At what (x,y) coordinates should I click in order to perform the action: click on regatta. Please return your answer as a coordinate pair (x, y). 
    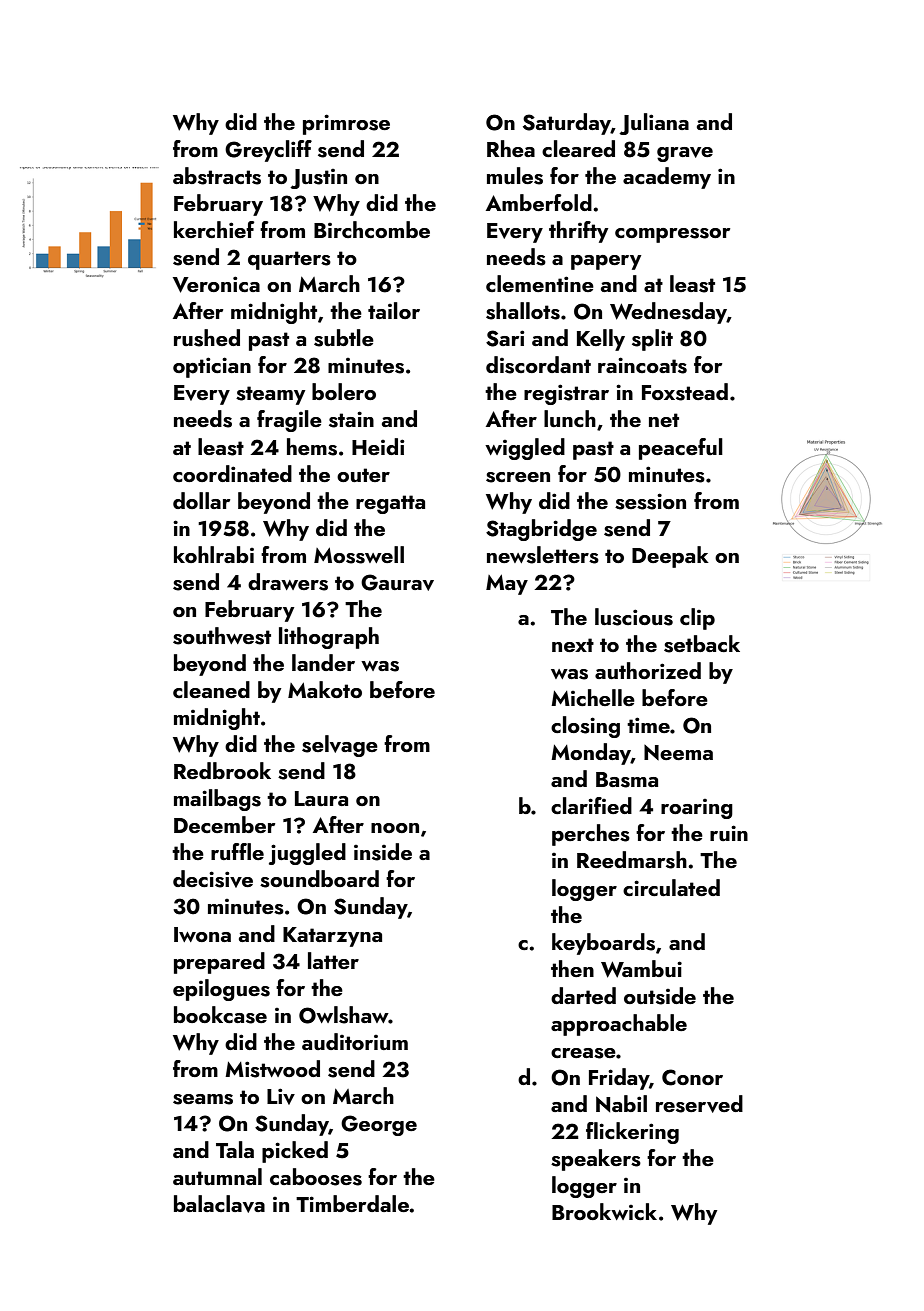
    Looking at the image, I should click on (390, 504).
